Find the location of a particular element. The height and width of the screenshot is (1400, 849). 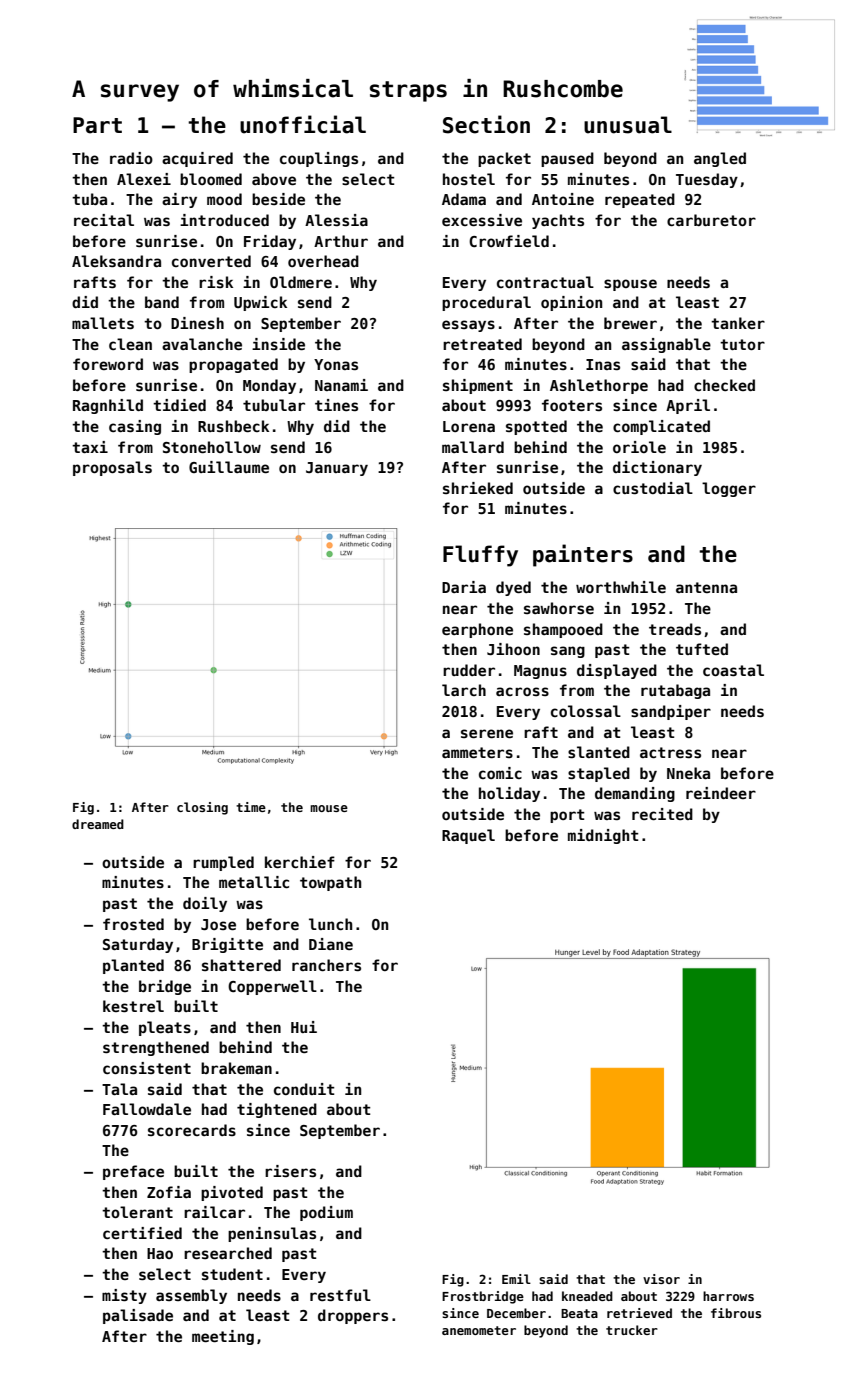

proposals is located at coordinates (112, 468).
